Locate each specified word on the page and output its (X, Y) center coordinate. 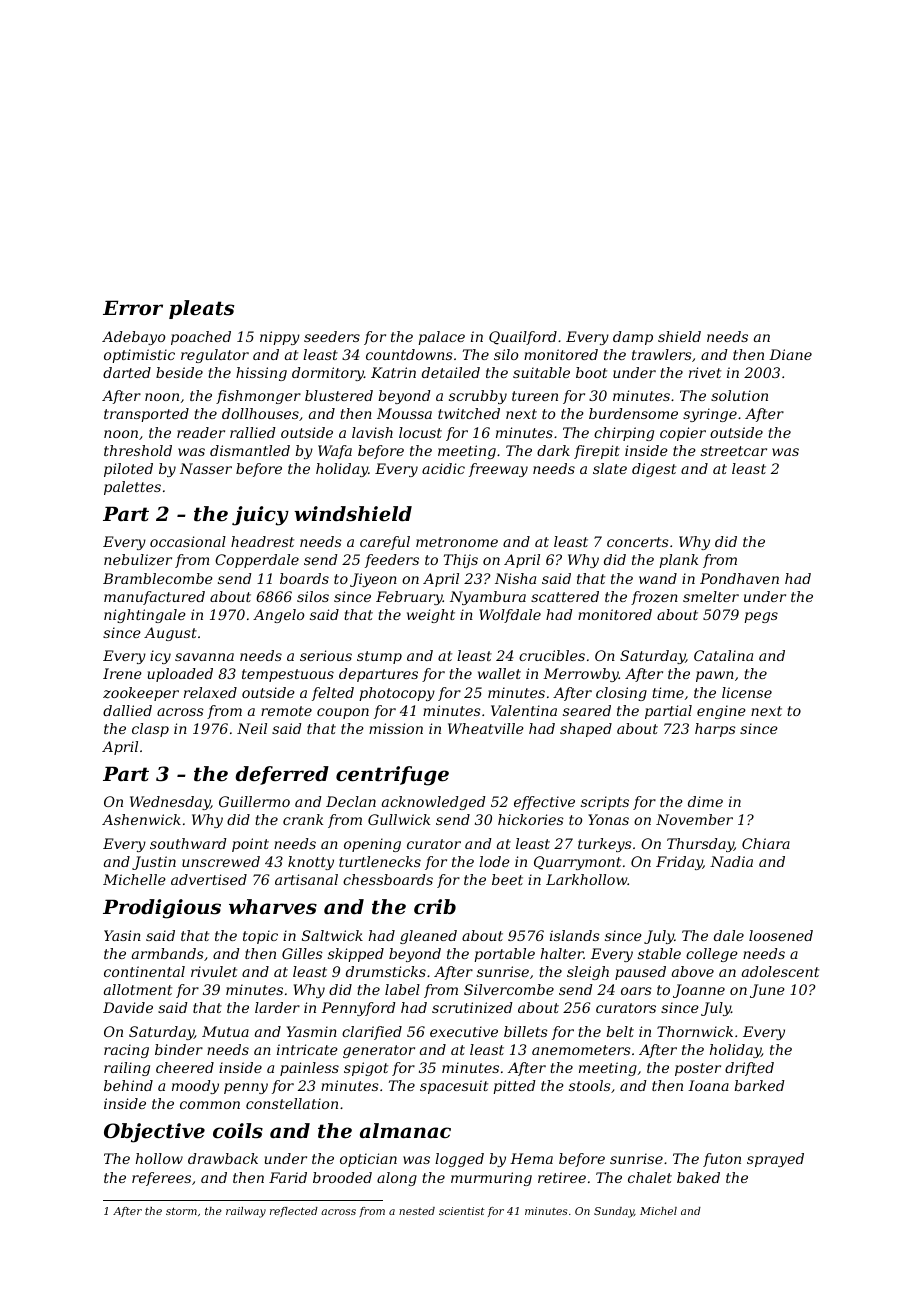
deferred (282, 775)
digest (654, 470)
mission (396, 728)
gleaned (428, 937)
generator (379, 1051)
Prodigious (162, 909)
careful (385, 543)
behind (128, 1085)
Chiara (766, 843)
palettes (132, 488)
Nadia (731, 861)
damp (633, 338)
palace (441, 338)
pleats (201, 309)
